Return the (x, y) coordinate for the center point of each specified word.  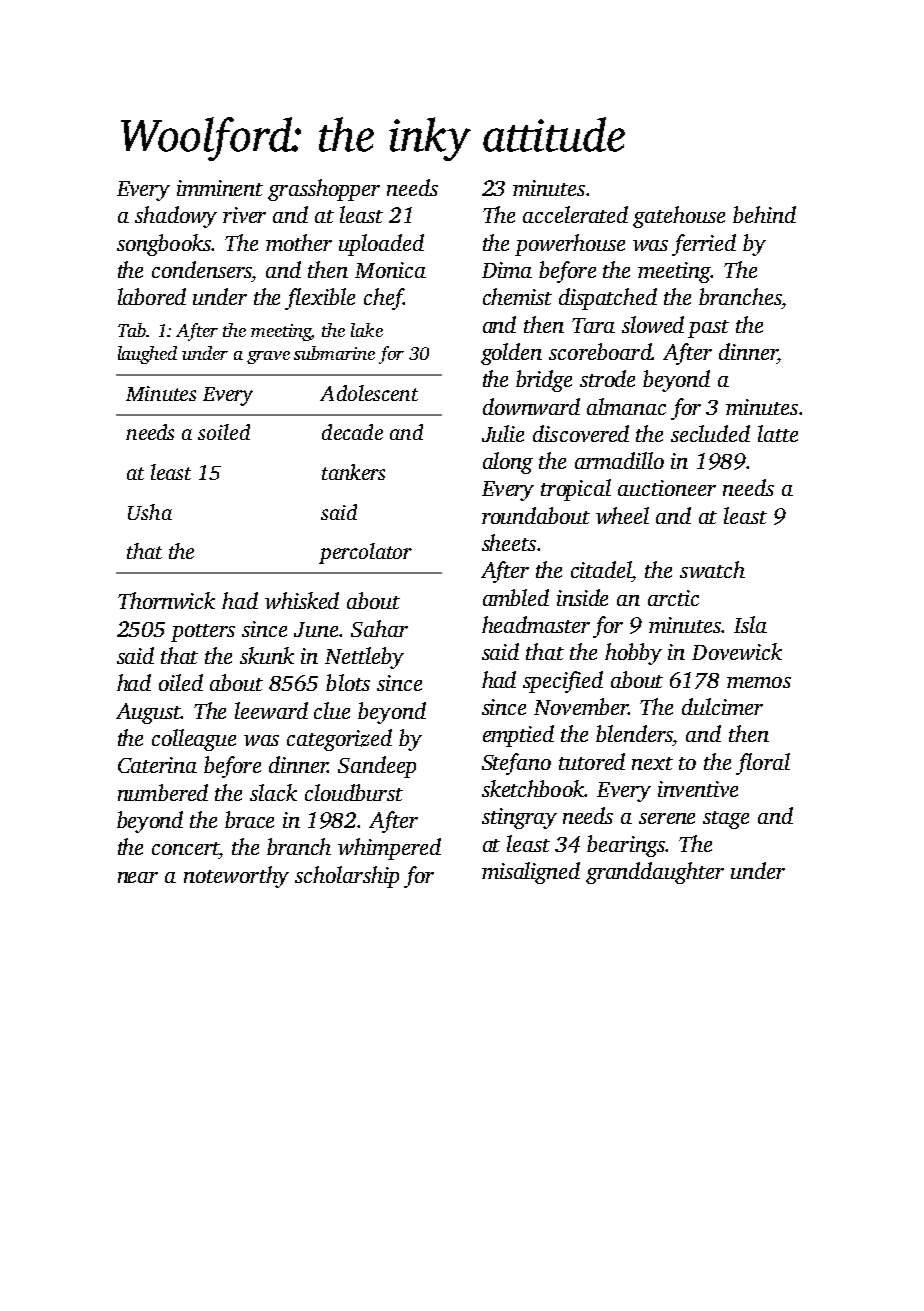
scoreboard (600, 351)
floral (763, 764)
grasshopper (324, 190)
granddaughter (655, 873)
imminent (220, 188)
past (708, 329)
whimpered (389, 849)
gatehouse (679, 217)
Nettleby (364, 658)
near (138, 877)
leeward (271, 710)
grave (268, 357)
